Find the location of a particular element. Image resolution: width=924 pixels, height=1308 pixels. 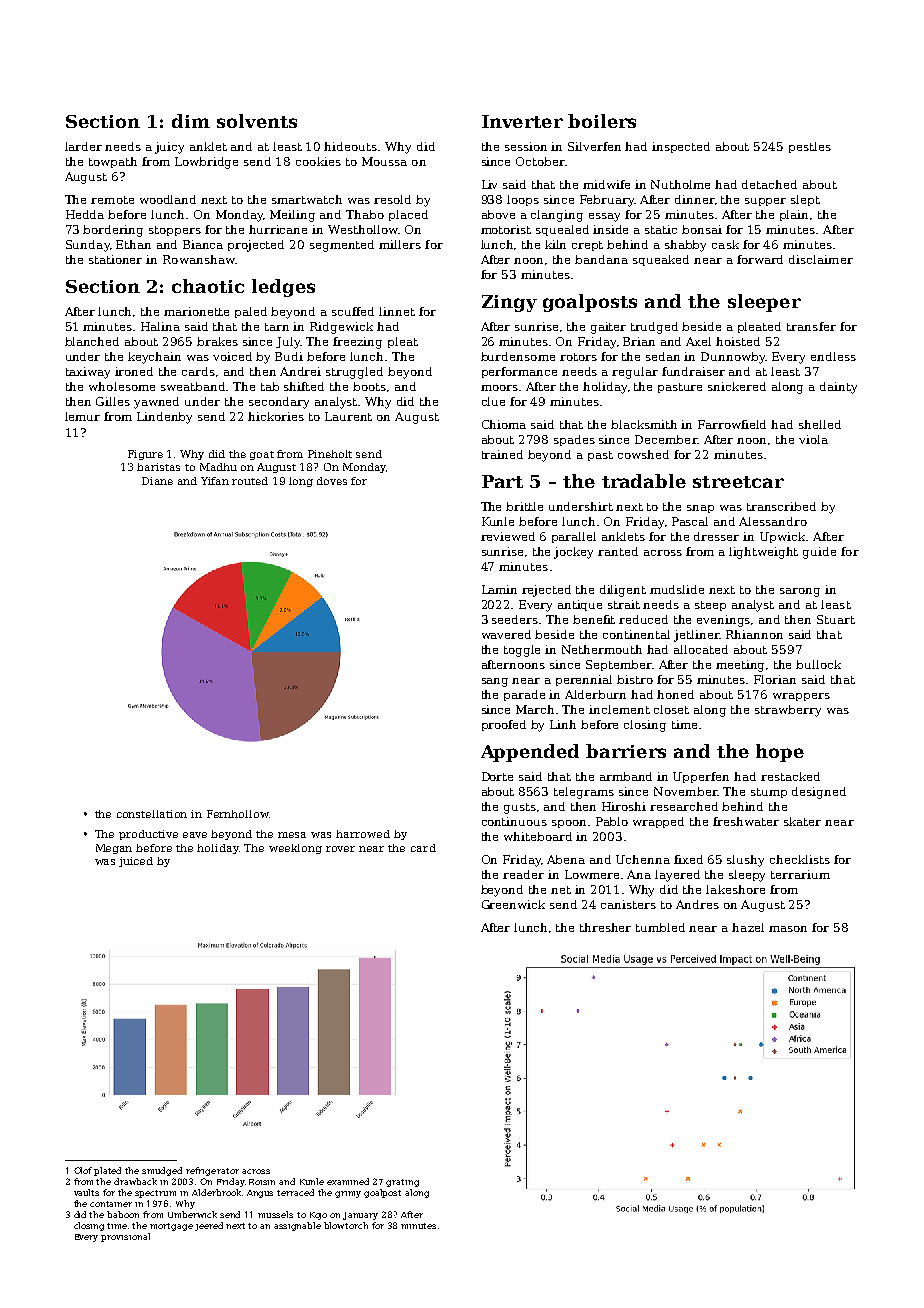

struggled is located at coordinates (354, 373).
